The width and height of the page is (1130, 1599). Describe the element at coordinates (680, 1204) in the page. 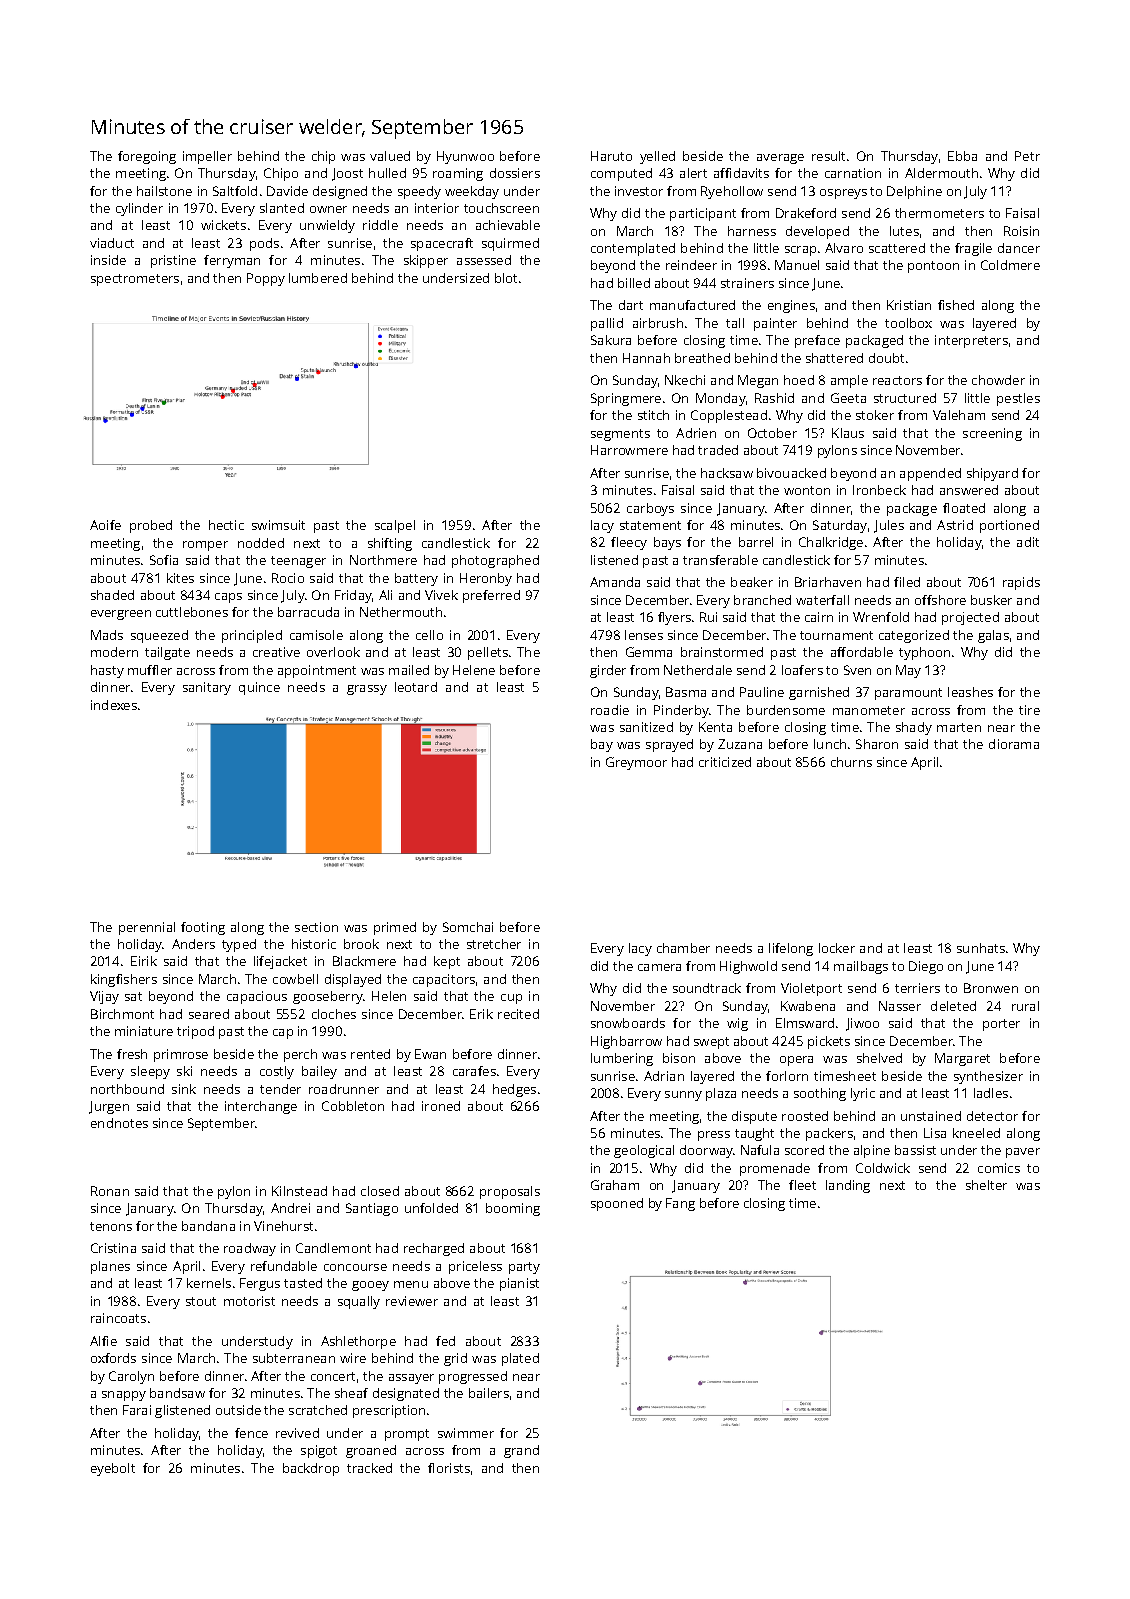

I see `Fang` at that location.
